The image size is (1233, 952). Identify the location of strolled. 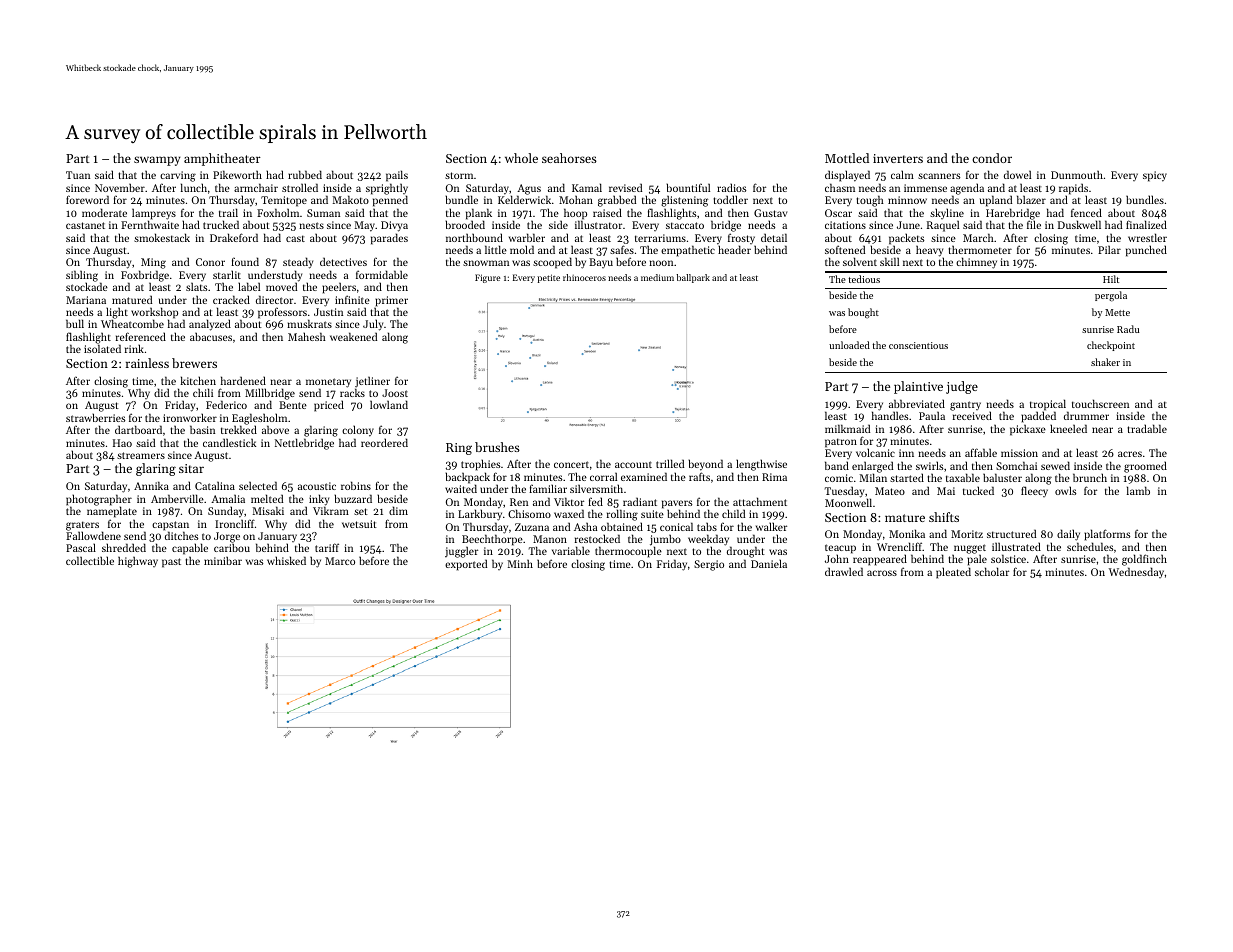
(300, 187).
